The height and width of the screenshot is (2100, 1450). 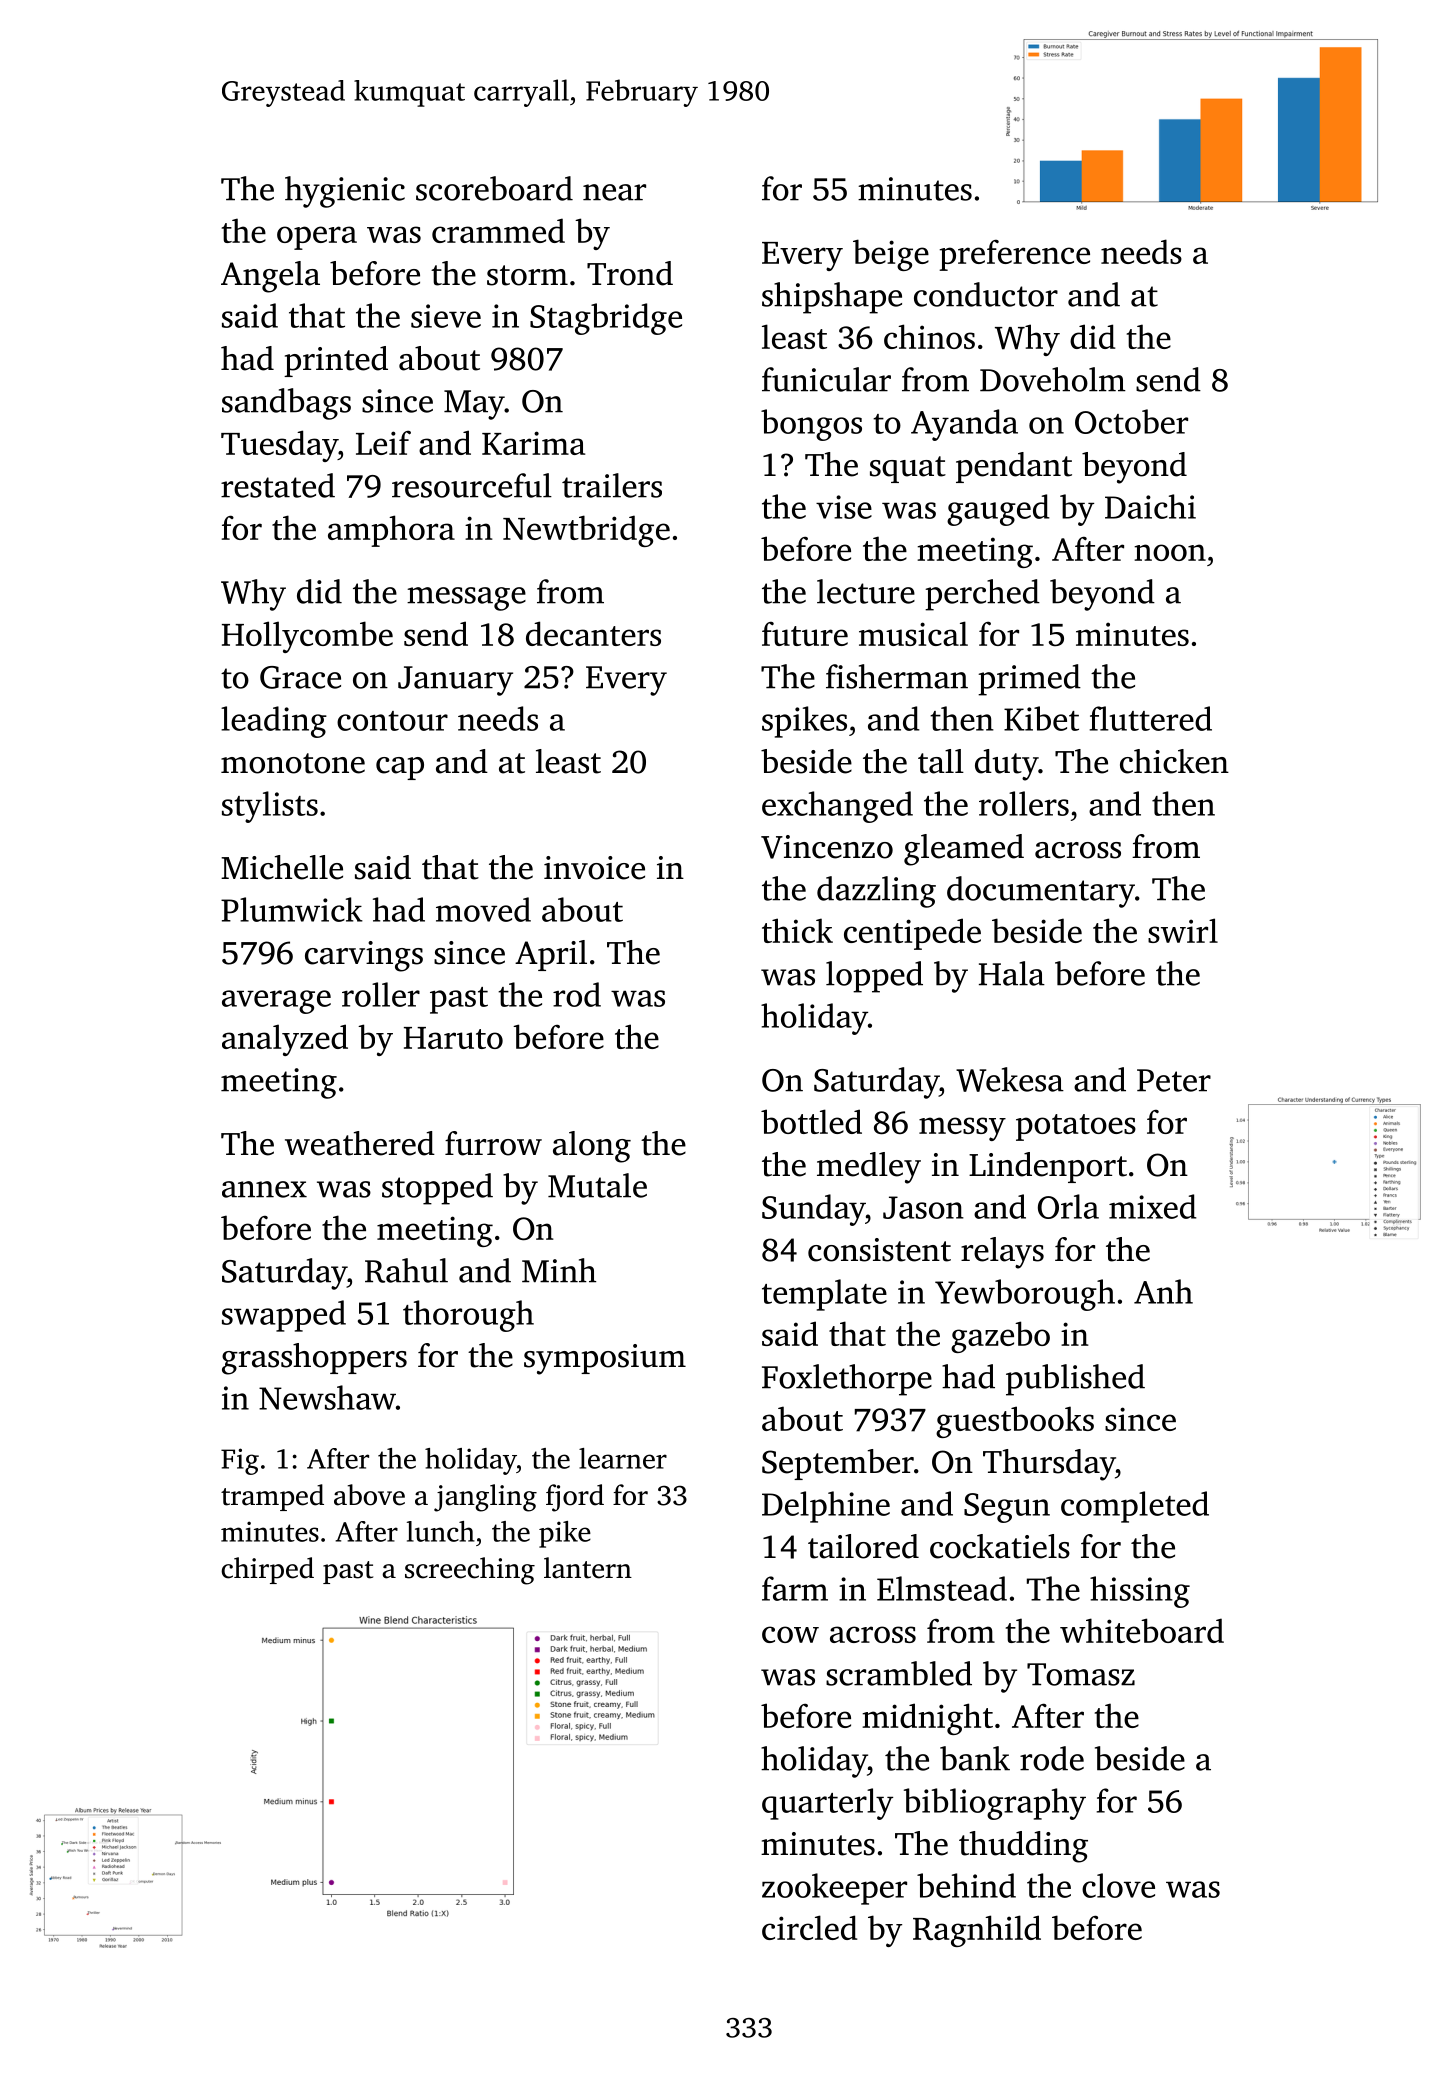 What do you see at coordinates (982, 595) in the screenshot?
I see `perched` at bounding box center [982, 595].
